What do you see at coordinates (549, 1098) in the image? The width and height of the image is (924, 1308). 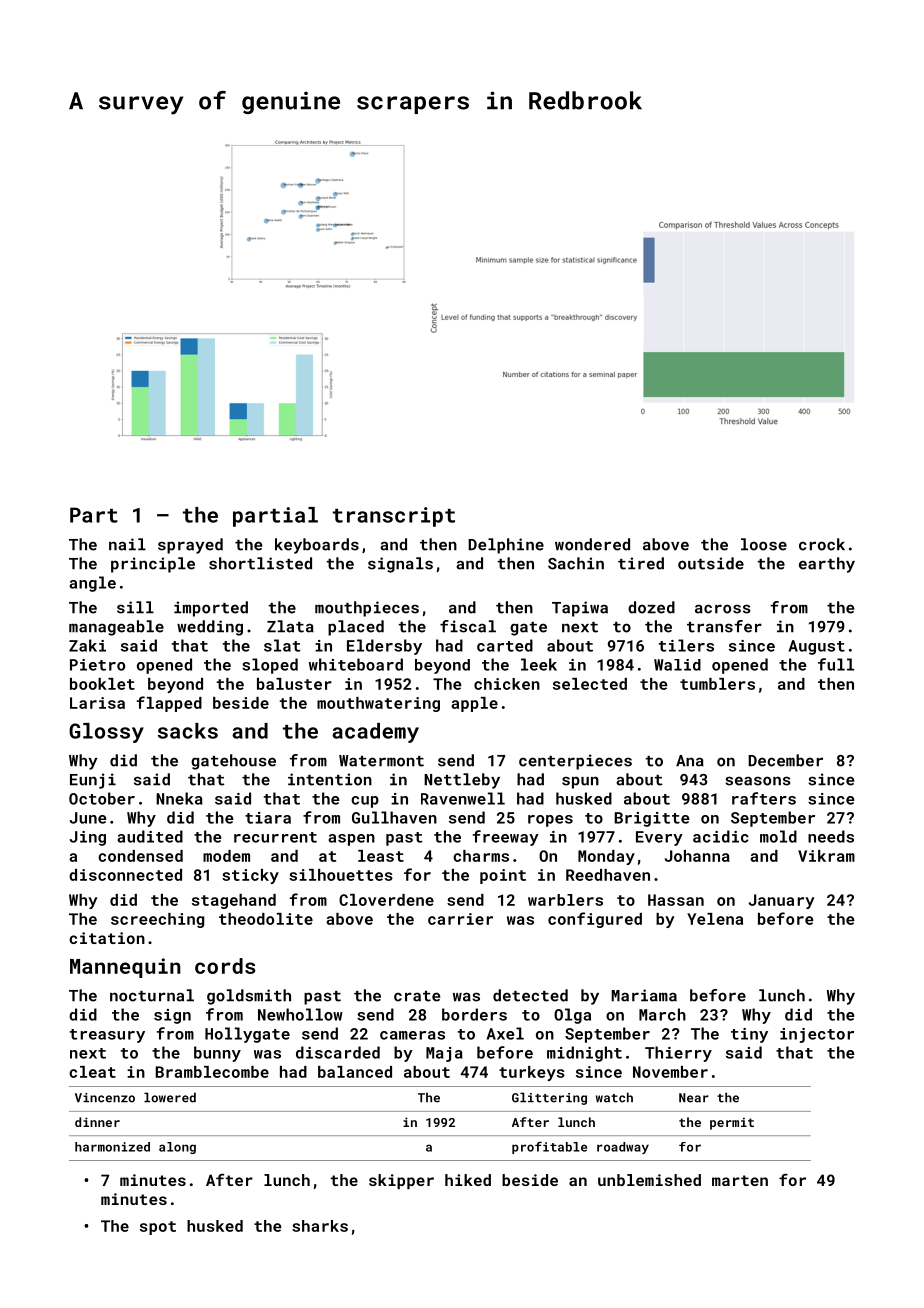 I see `Glittering` at bounding box center [549, 1098].
